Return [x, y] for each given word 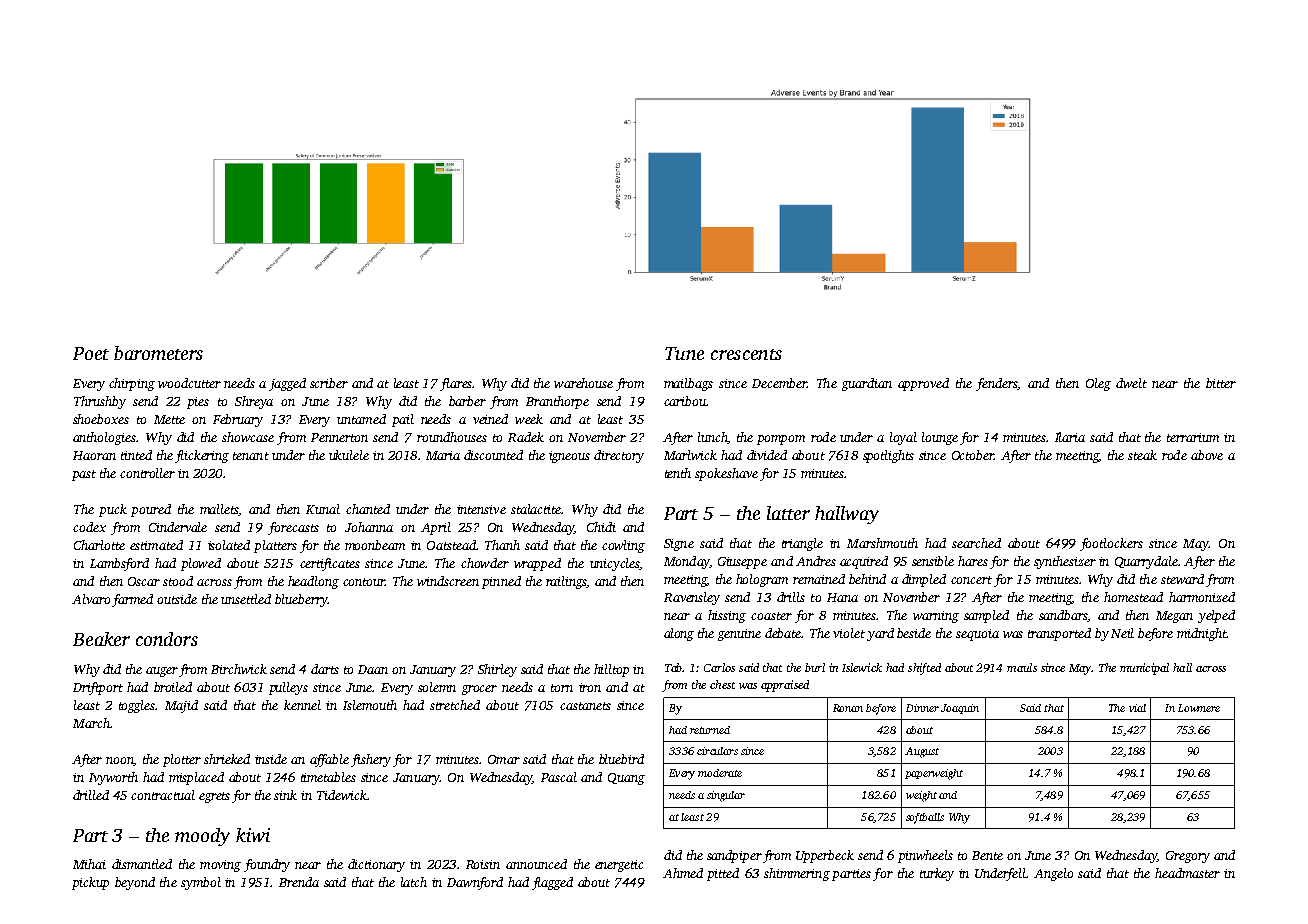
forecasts [293, 528]
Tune [684, 353]
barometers [158, 353]
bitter [1221, 383]
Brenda [299, 882]
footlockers [1111, 544]
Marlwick [690, 455]
